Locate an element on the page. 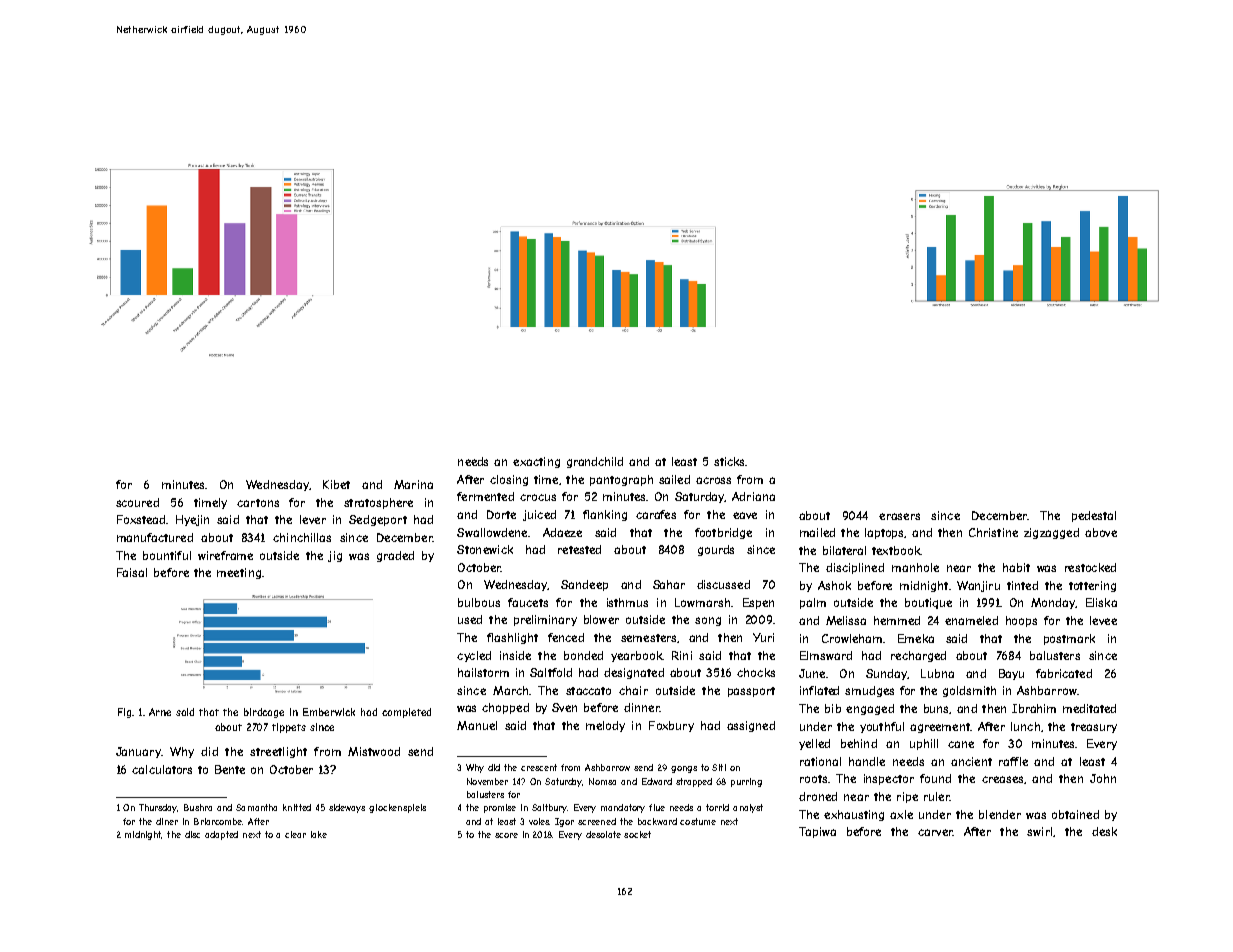  preliminary is located at coordinates (545, 620).
